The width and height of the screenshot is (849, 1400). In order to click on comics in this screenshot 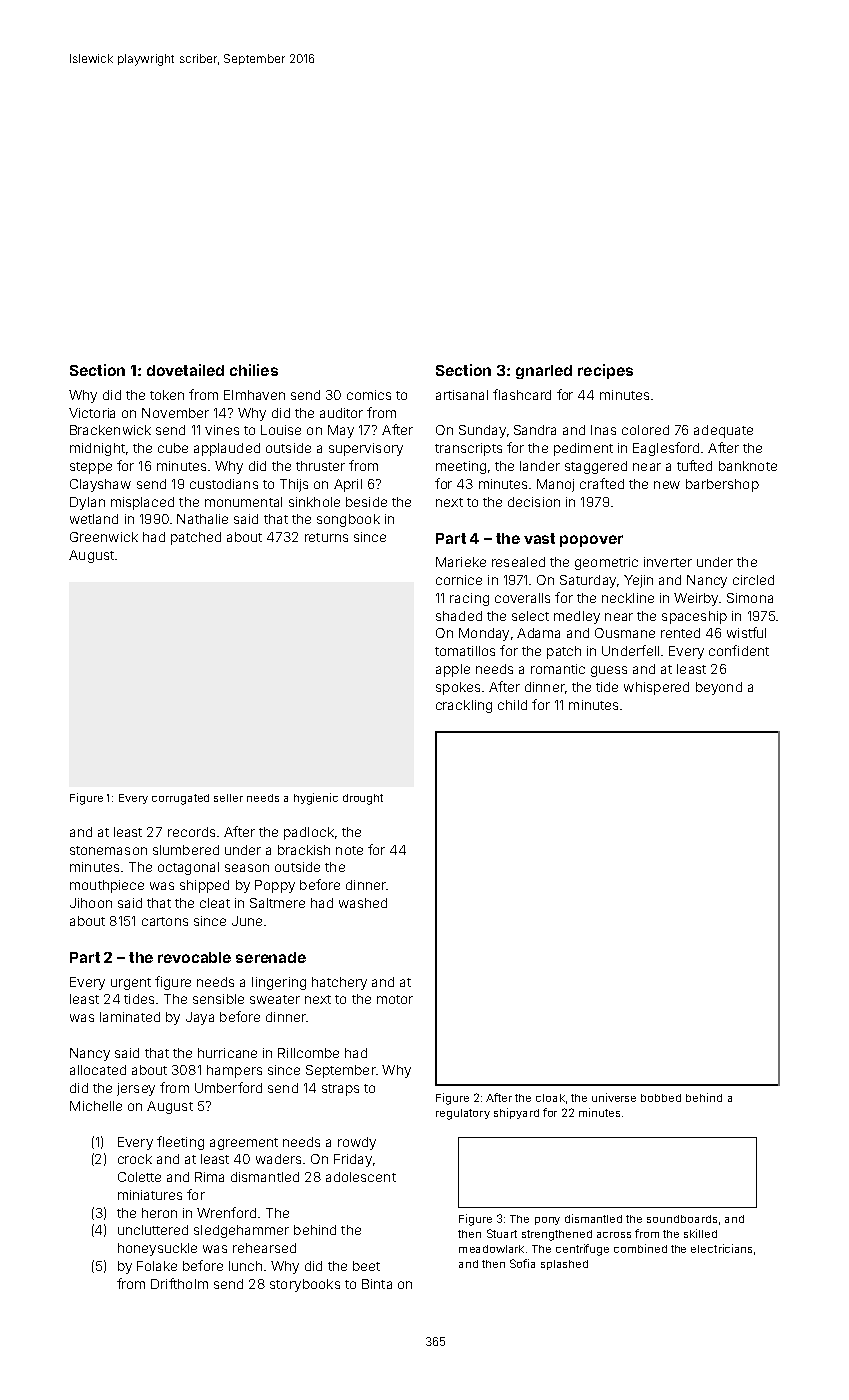, I will do `click(369, 395)`.
